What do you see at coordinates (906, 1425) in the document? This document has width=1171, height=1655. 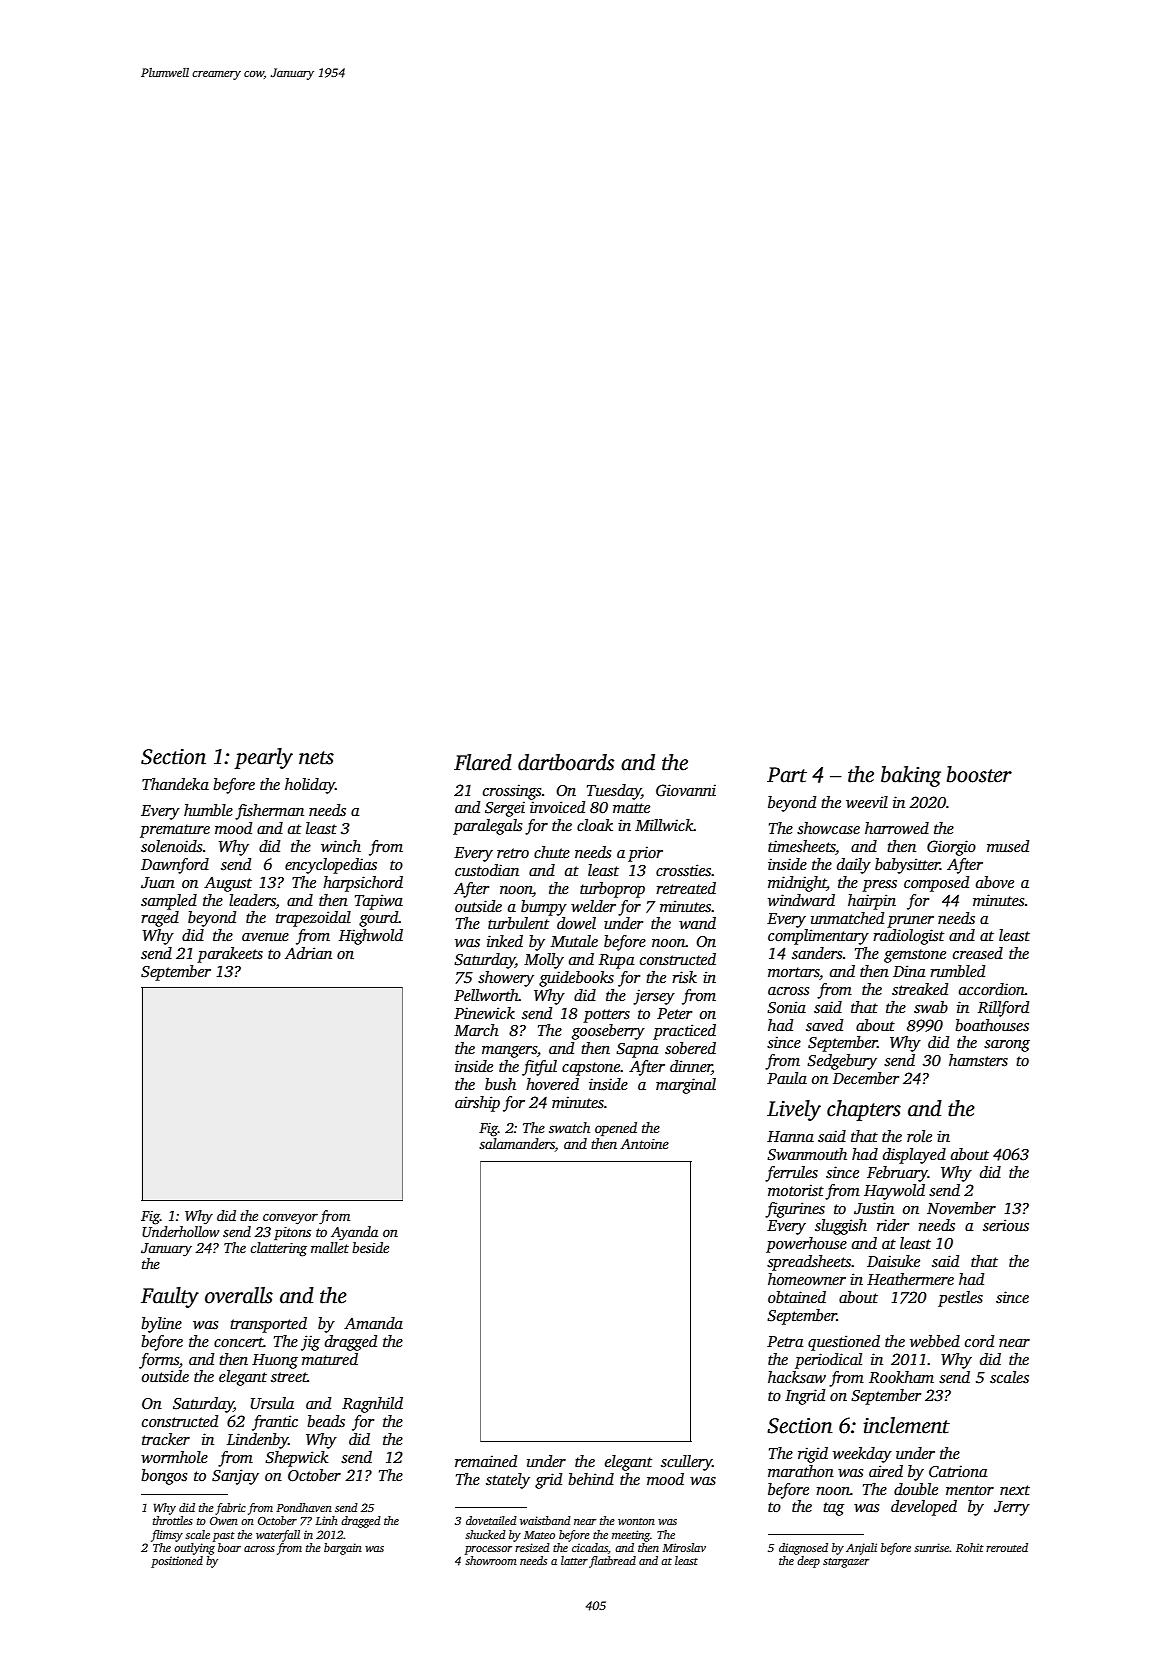 I see `inclement` at bounding box center [906, 1425].
